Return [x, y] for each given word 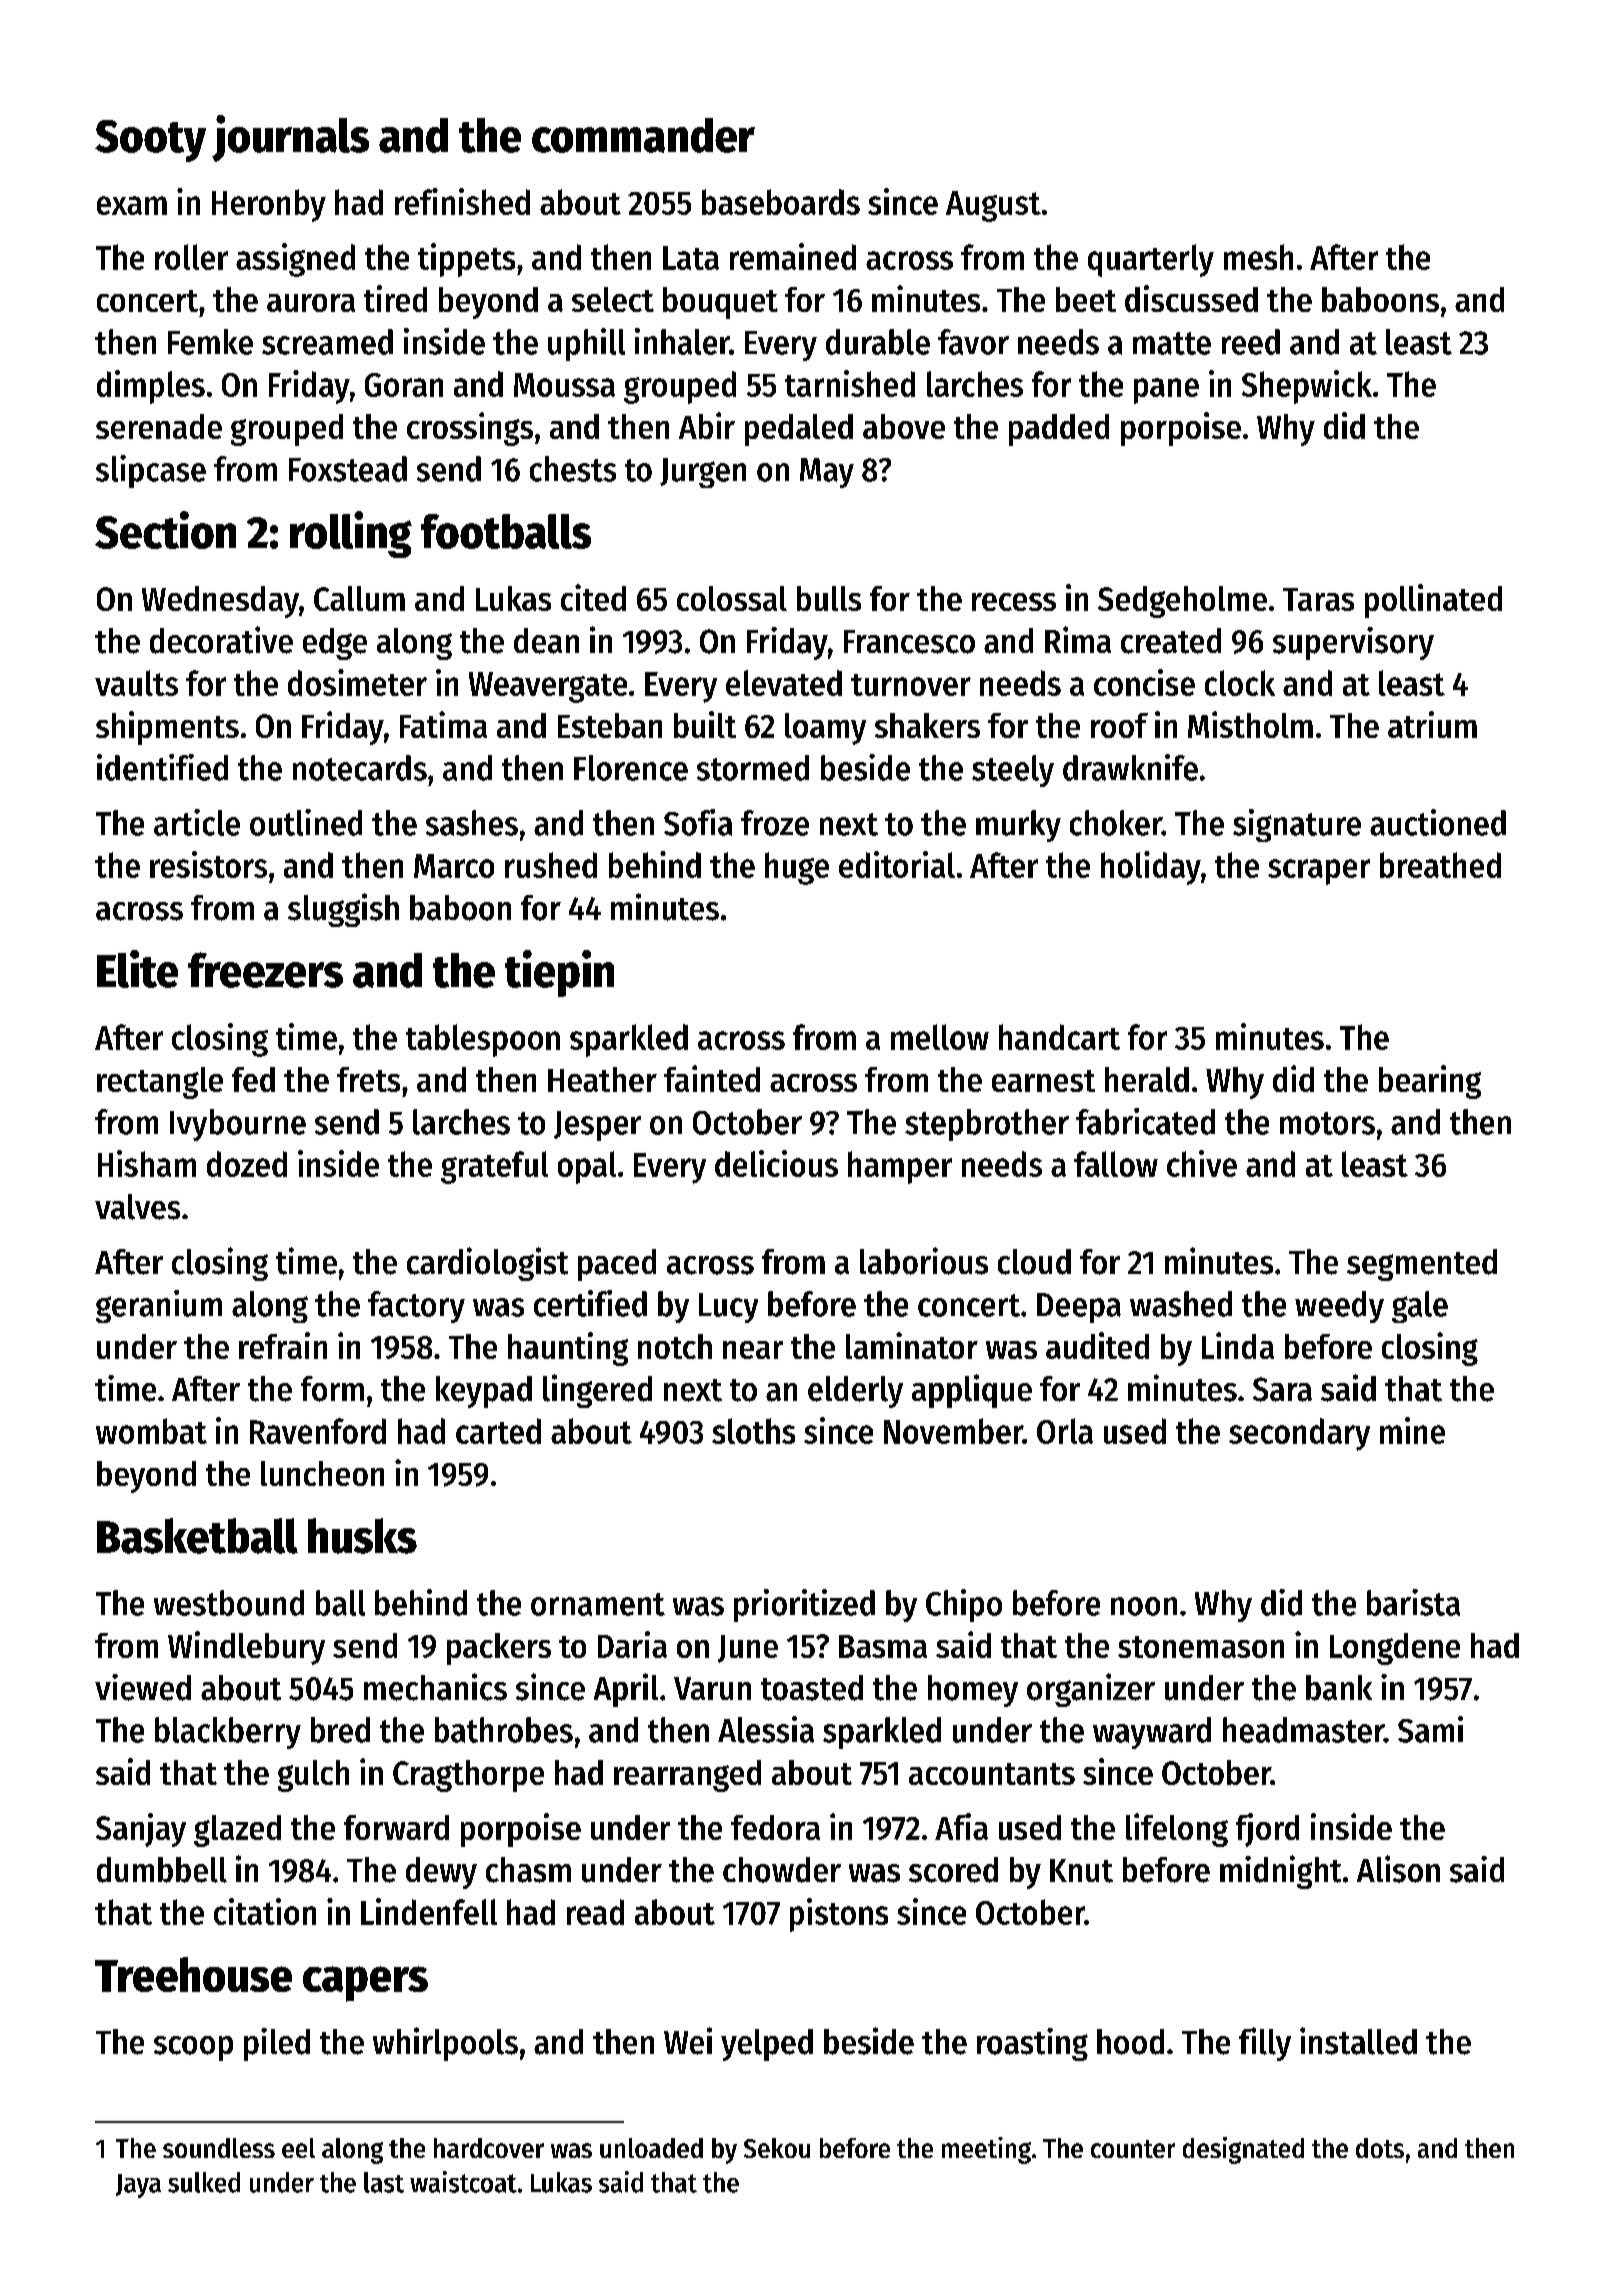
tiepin [559, 973]
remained [793, 256]
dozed [247, 1164]
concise [1144, 682]
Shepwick [1307, 387]
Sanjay [141, 1830]
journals [290, 138]
